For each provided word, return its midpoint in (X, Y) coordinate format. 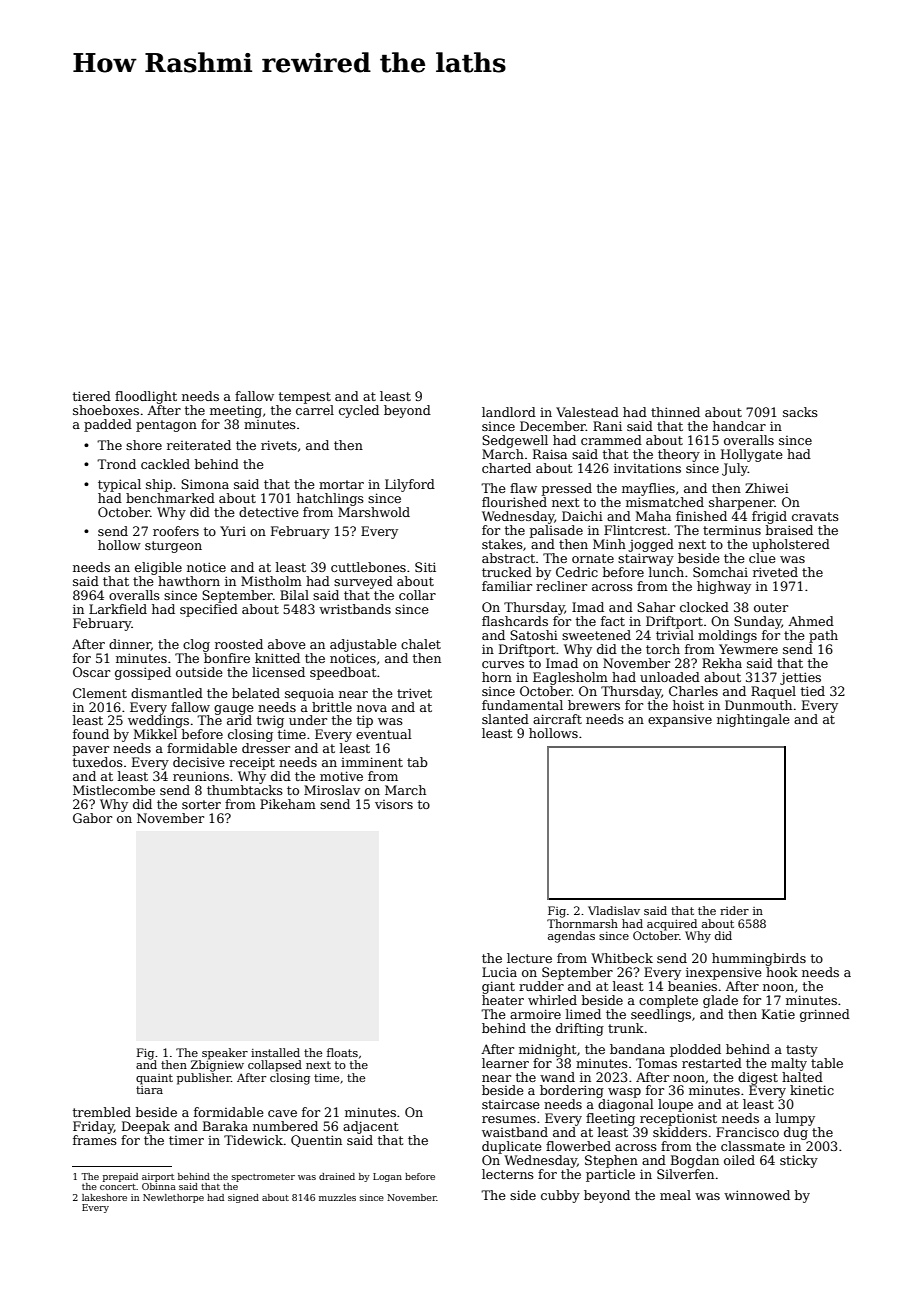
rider (734, 910)
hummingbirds (759, 959)
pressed (567, 489)
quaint (154, 1079)
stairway (646, 559)
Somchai (720, 572)
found (91, 734)
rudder (541, 986)
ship (159, 485)
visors (394, 804)
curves (503, 664)
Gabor (92, 818)
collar (417, 595)
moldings (727, 636)
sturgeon (173, 547)
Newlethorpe (173, 1198)
